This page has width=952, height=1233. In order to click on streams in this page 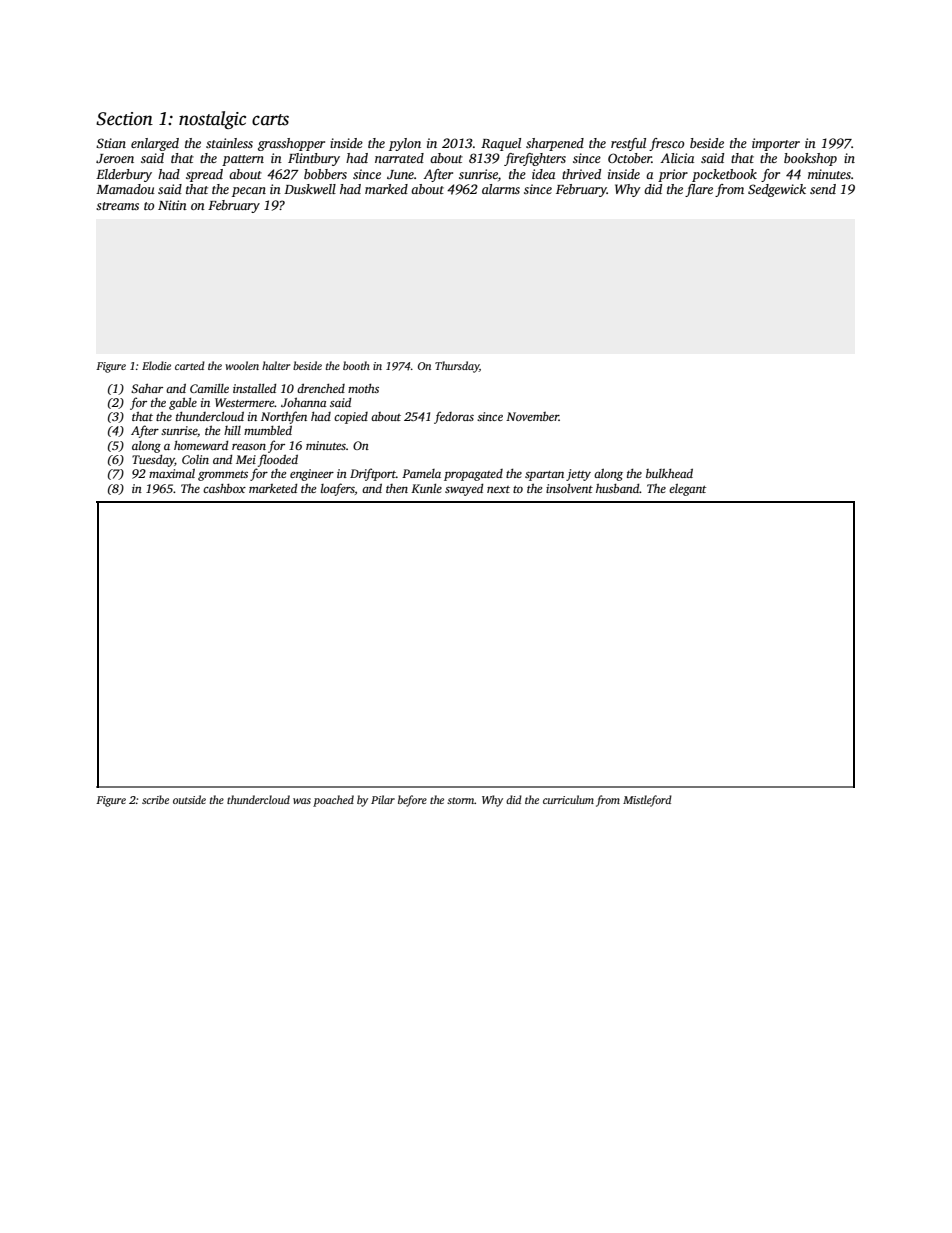, I will do `click(117, 206)`.
